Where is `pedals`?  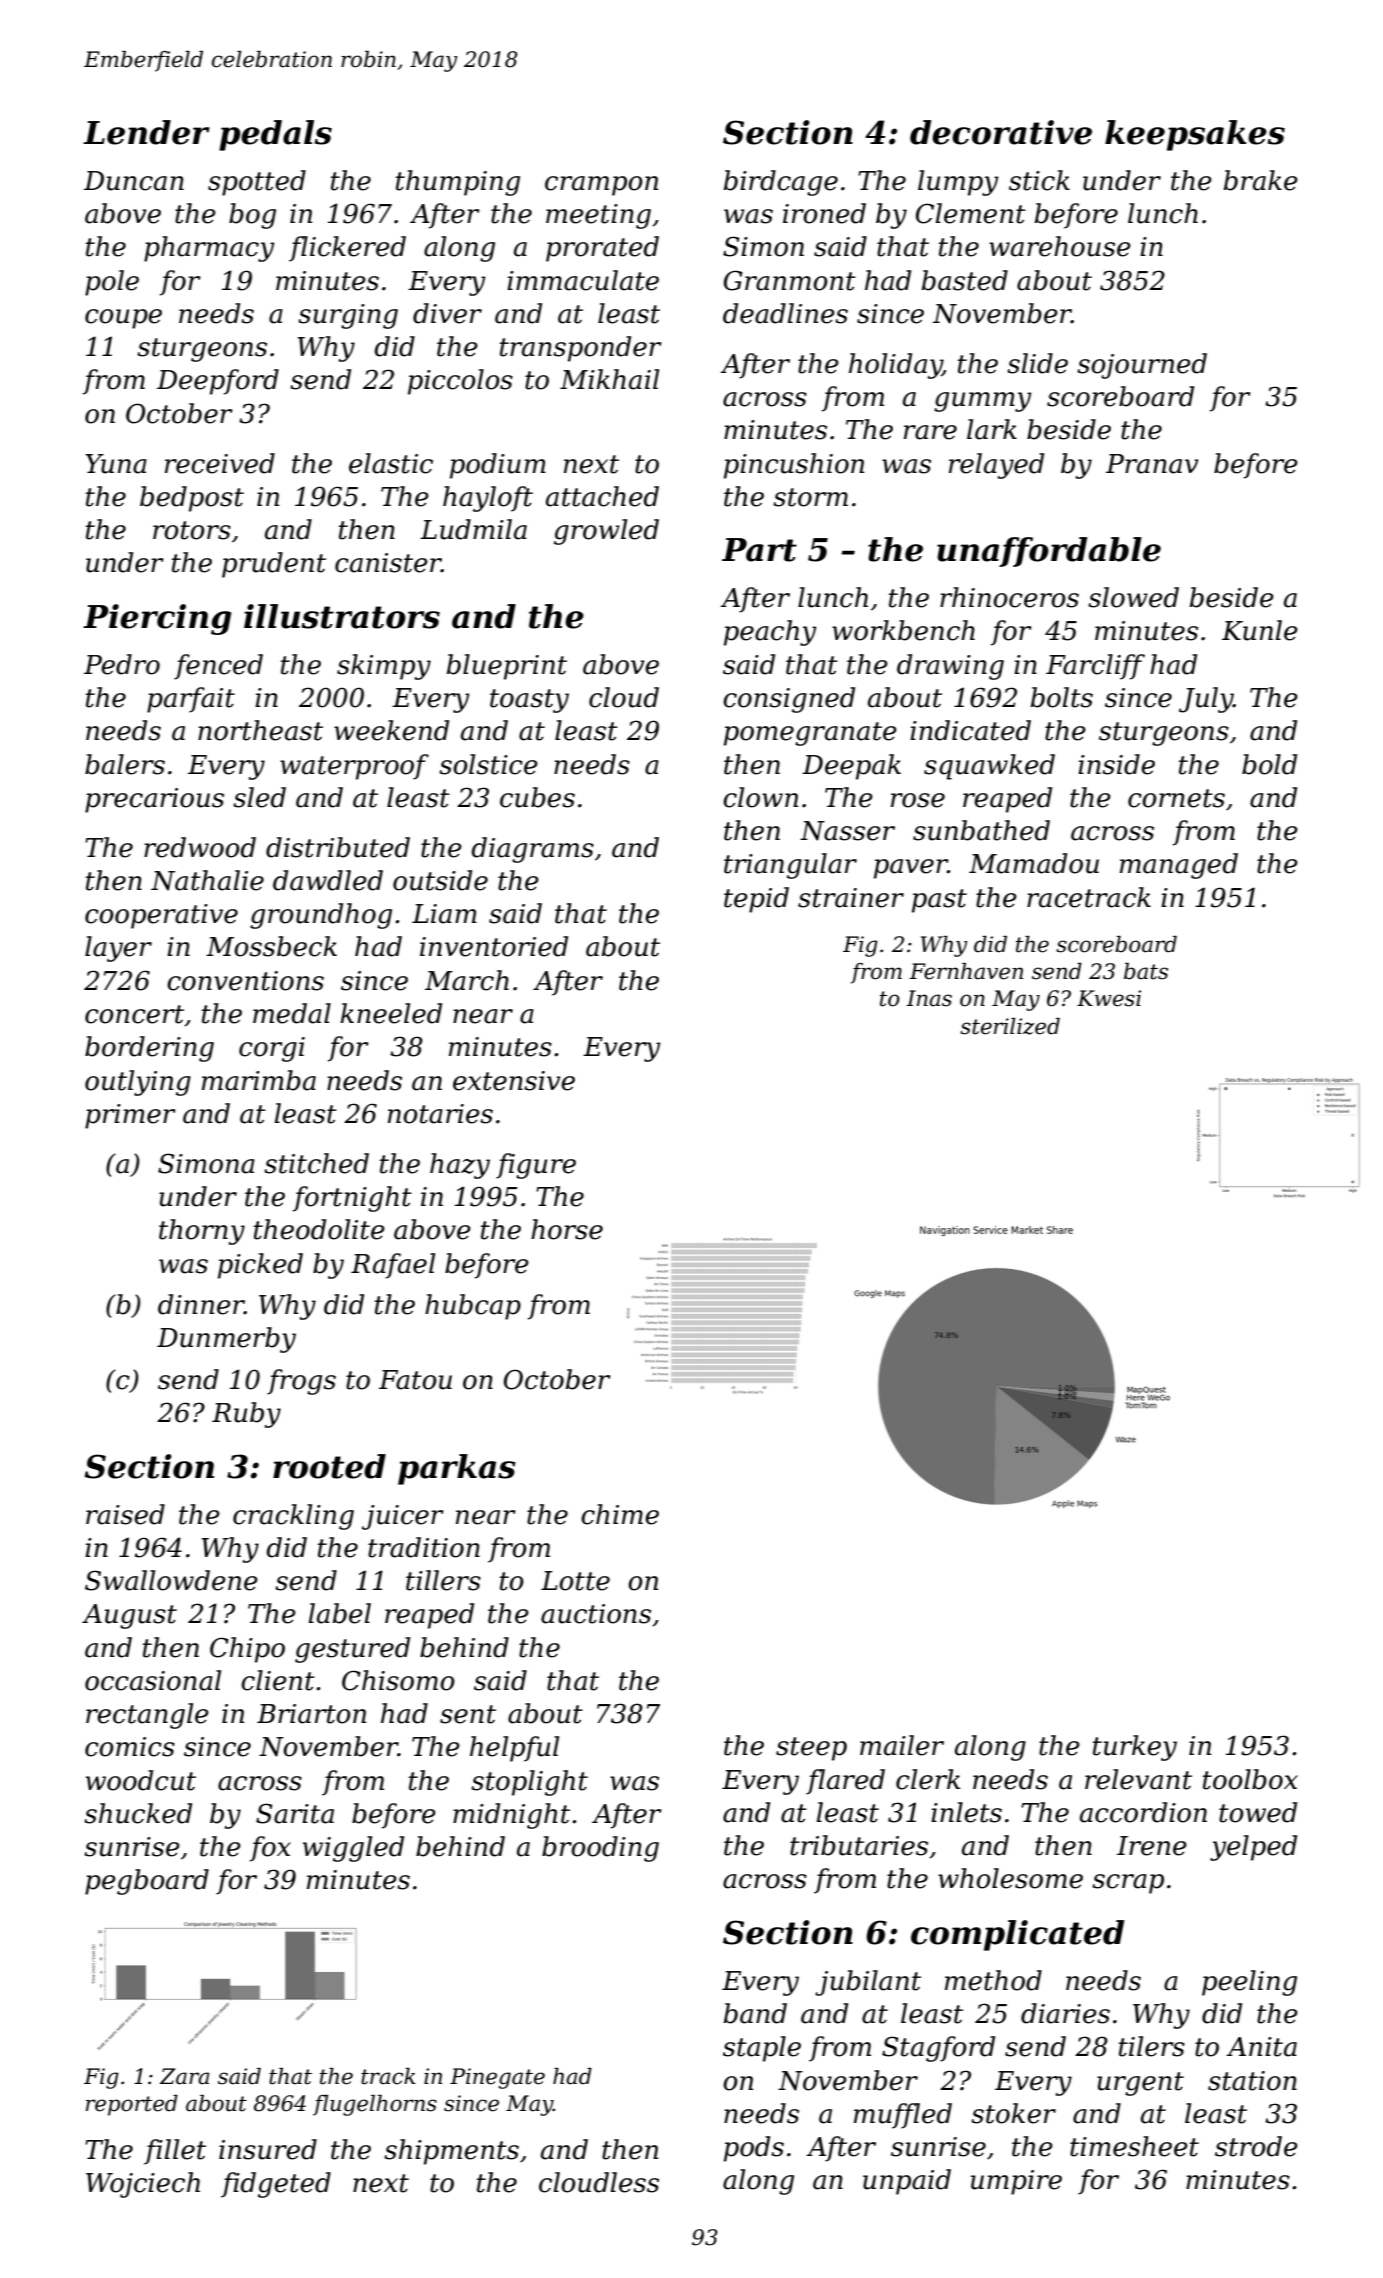
pedals is located at coordinates (275, 135).
